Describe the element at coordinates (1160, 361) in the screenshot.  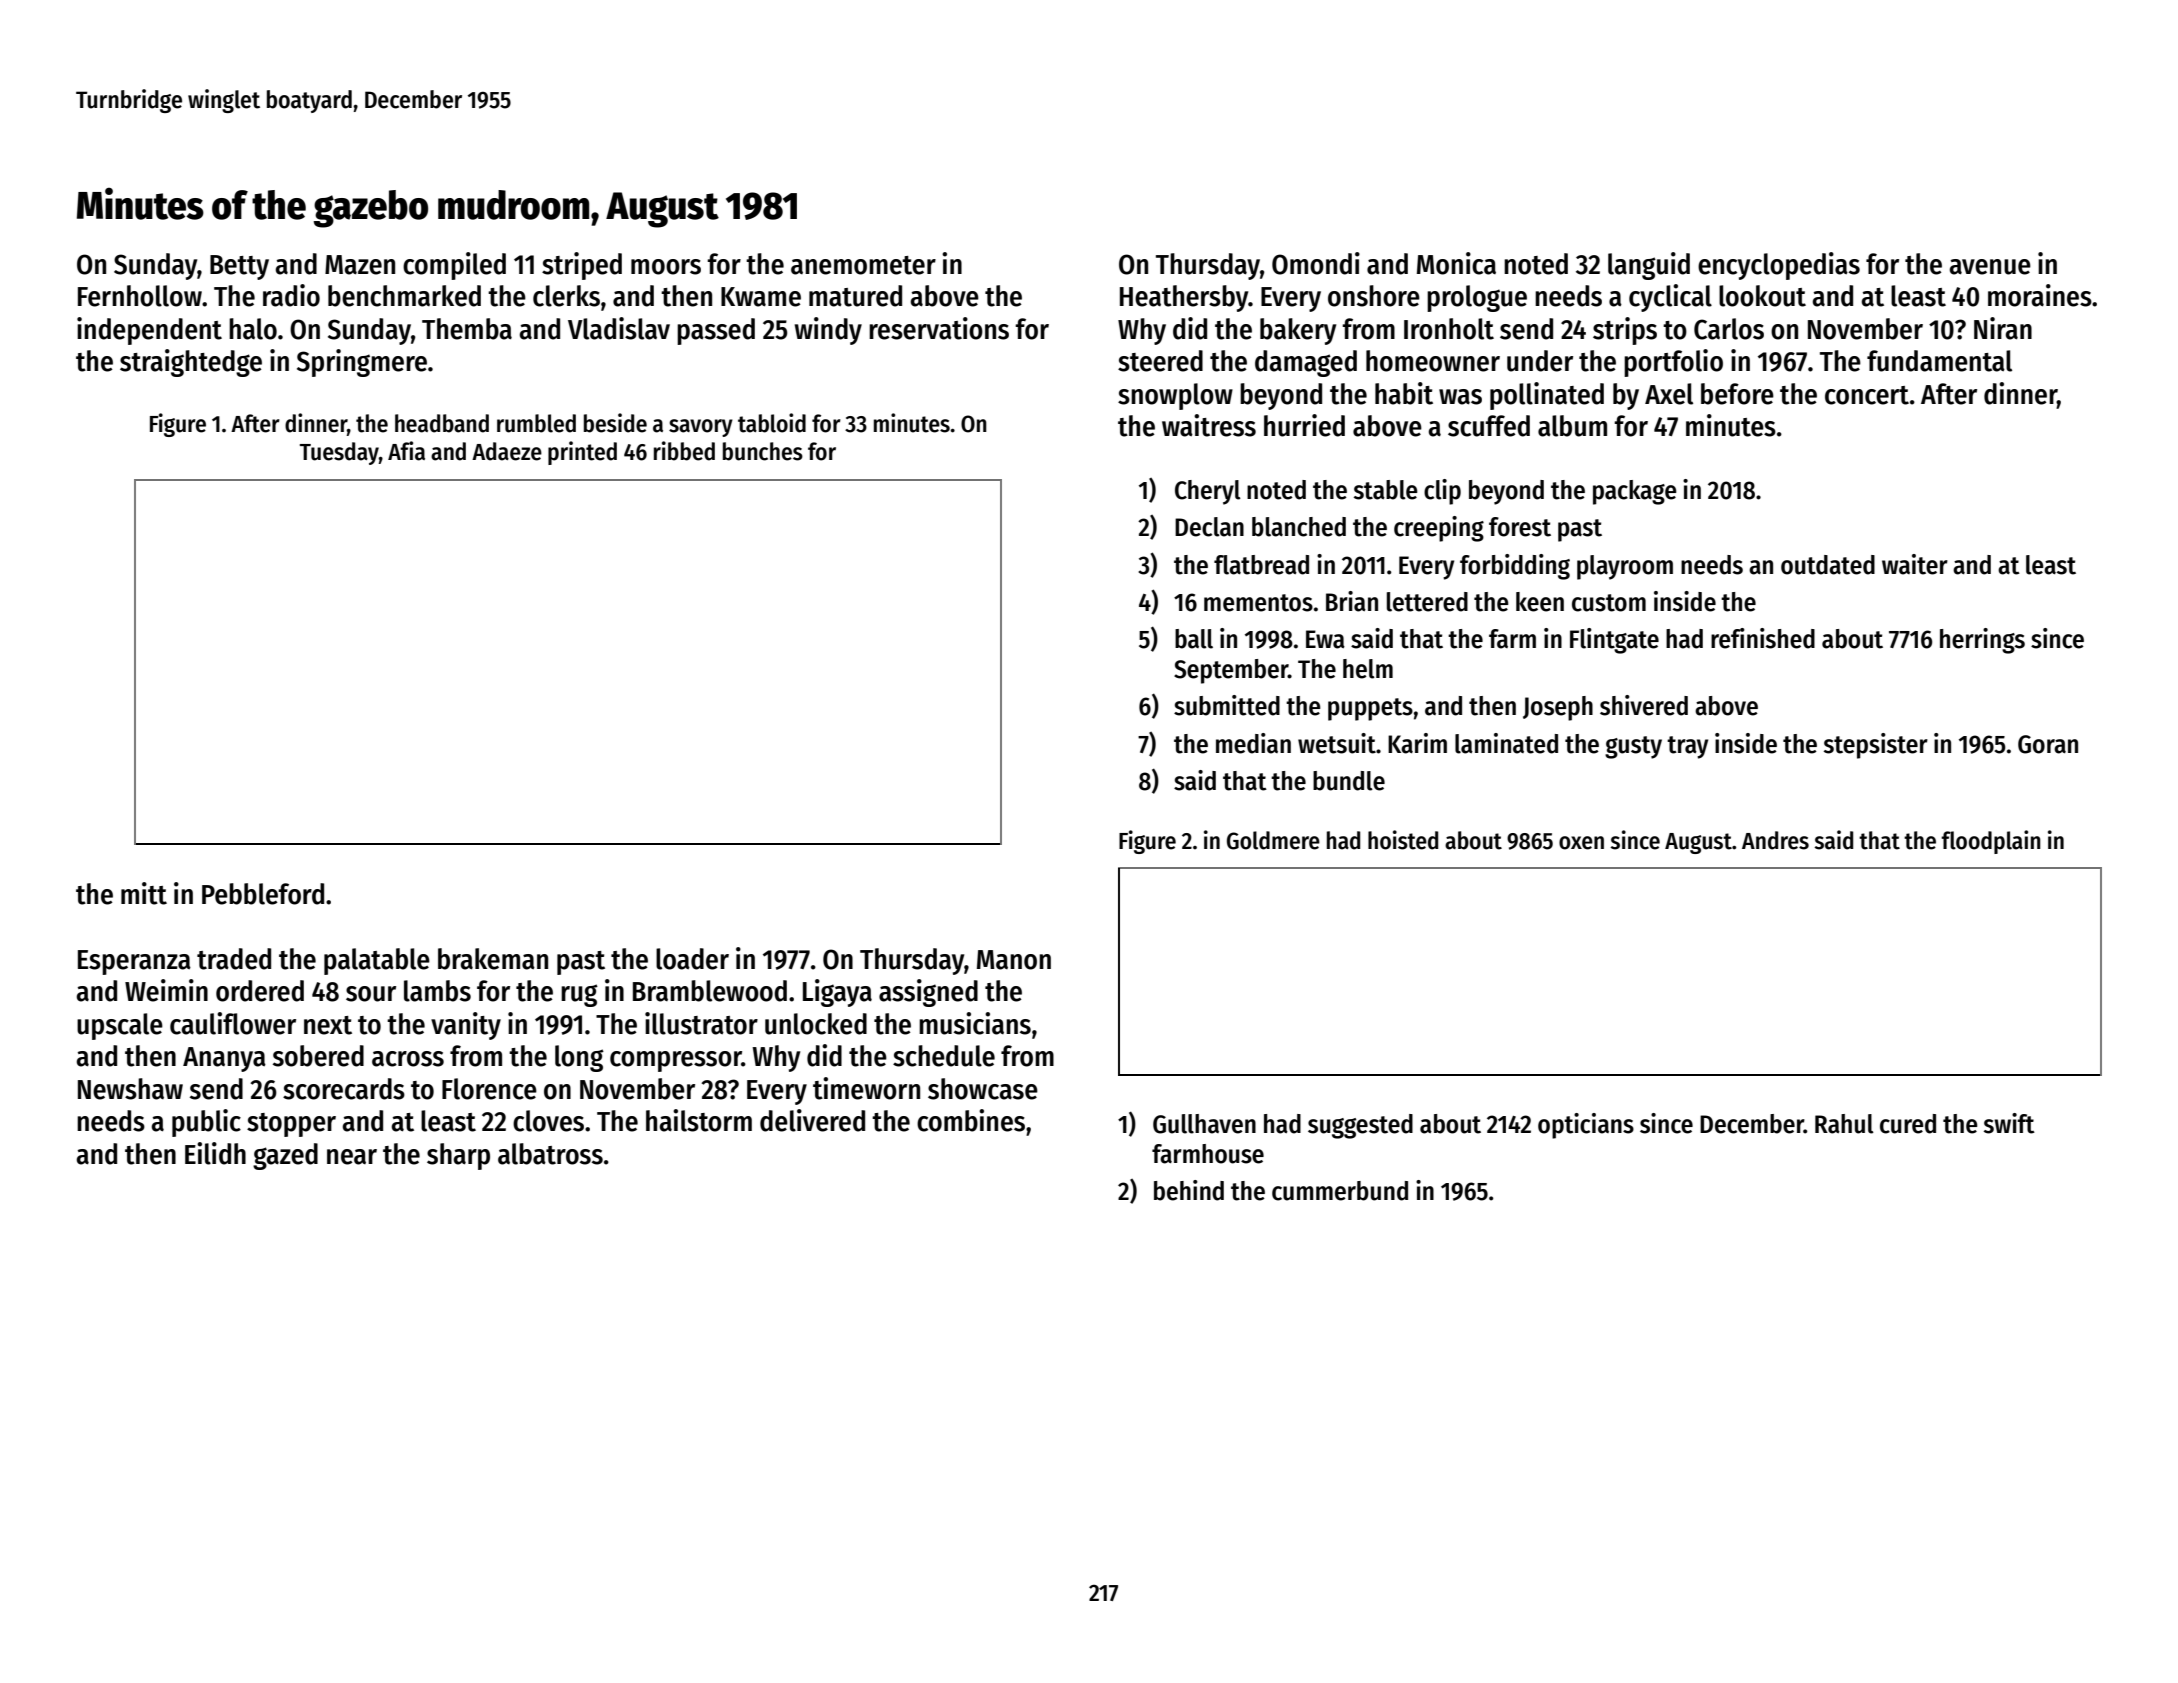
I see `steered` at that location.
